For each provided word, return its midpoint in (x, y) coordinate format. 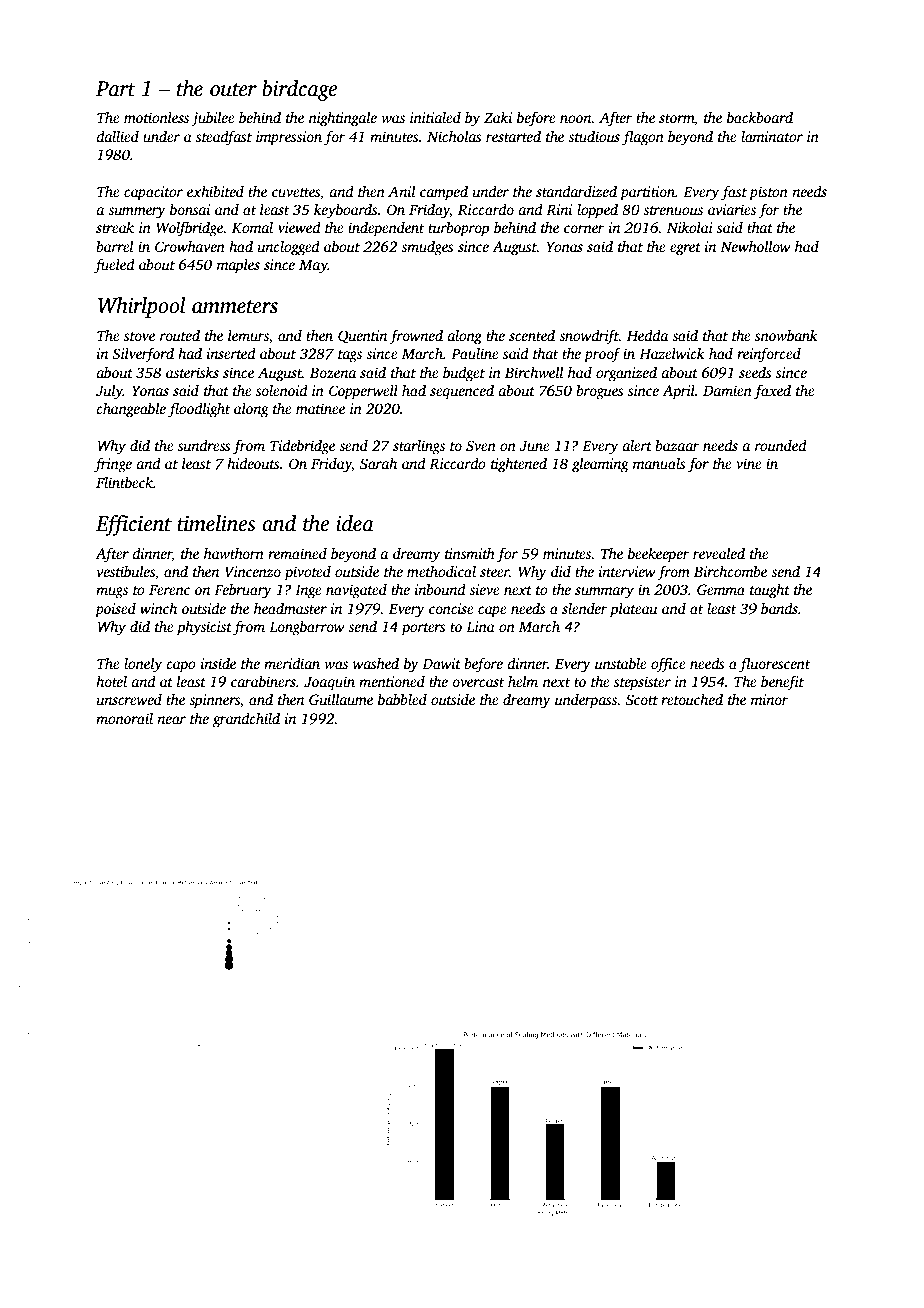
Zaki (498, 117)
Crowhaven (190, 246)
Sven (481, 445)
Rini (559, 209)
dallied (117, 136)
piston (768, 193)
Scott (642, 699)
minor (769, 699)
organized (626, 374)
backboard (760, 117)
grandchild (246, 720)
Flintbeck (124, 482)
